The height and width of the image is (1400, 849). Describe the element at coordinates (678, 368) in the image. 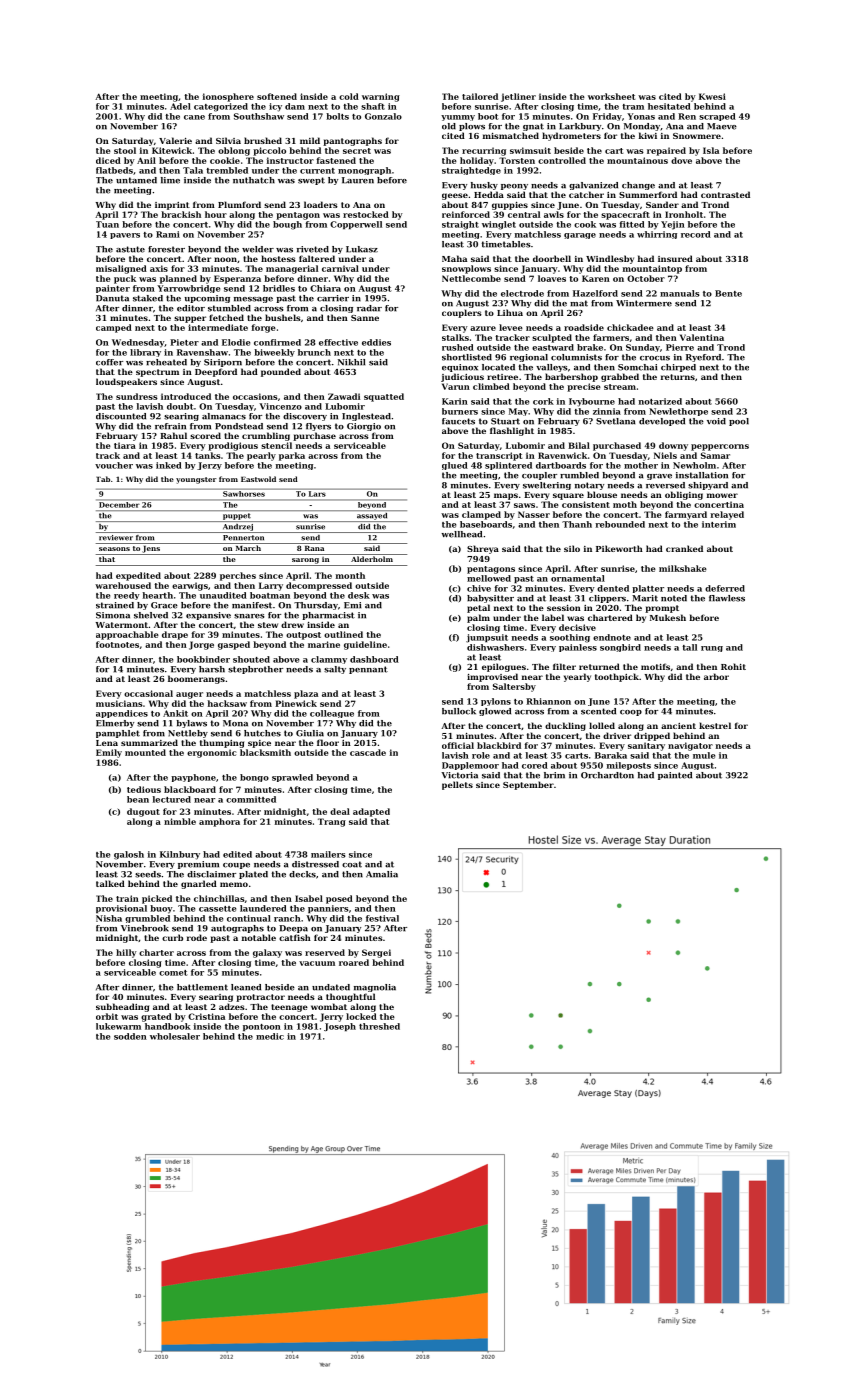

I see `chirped` at that location.
